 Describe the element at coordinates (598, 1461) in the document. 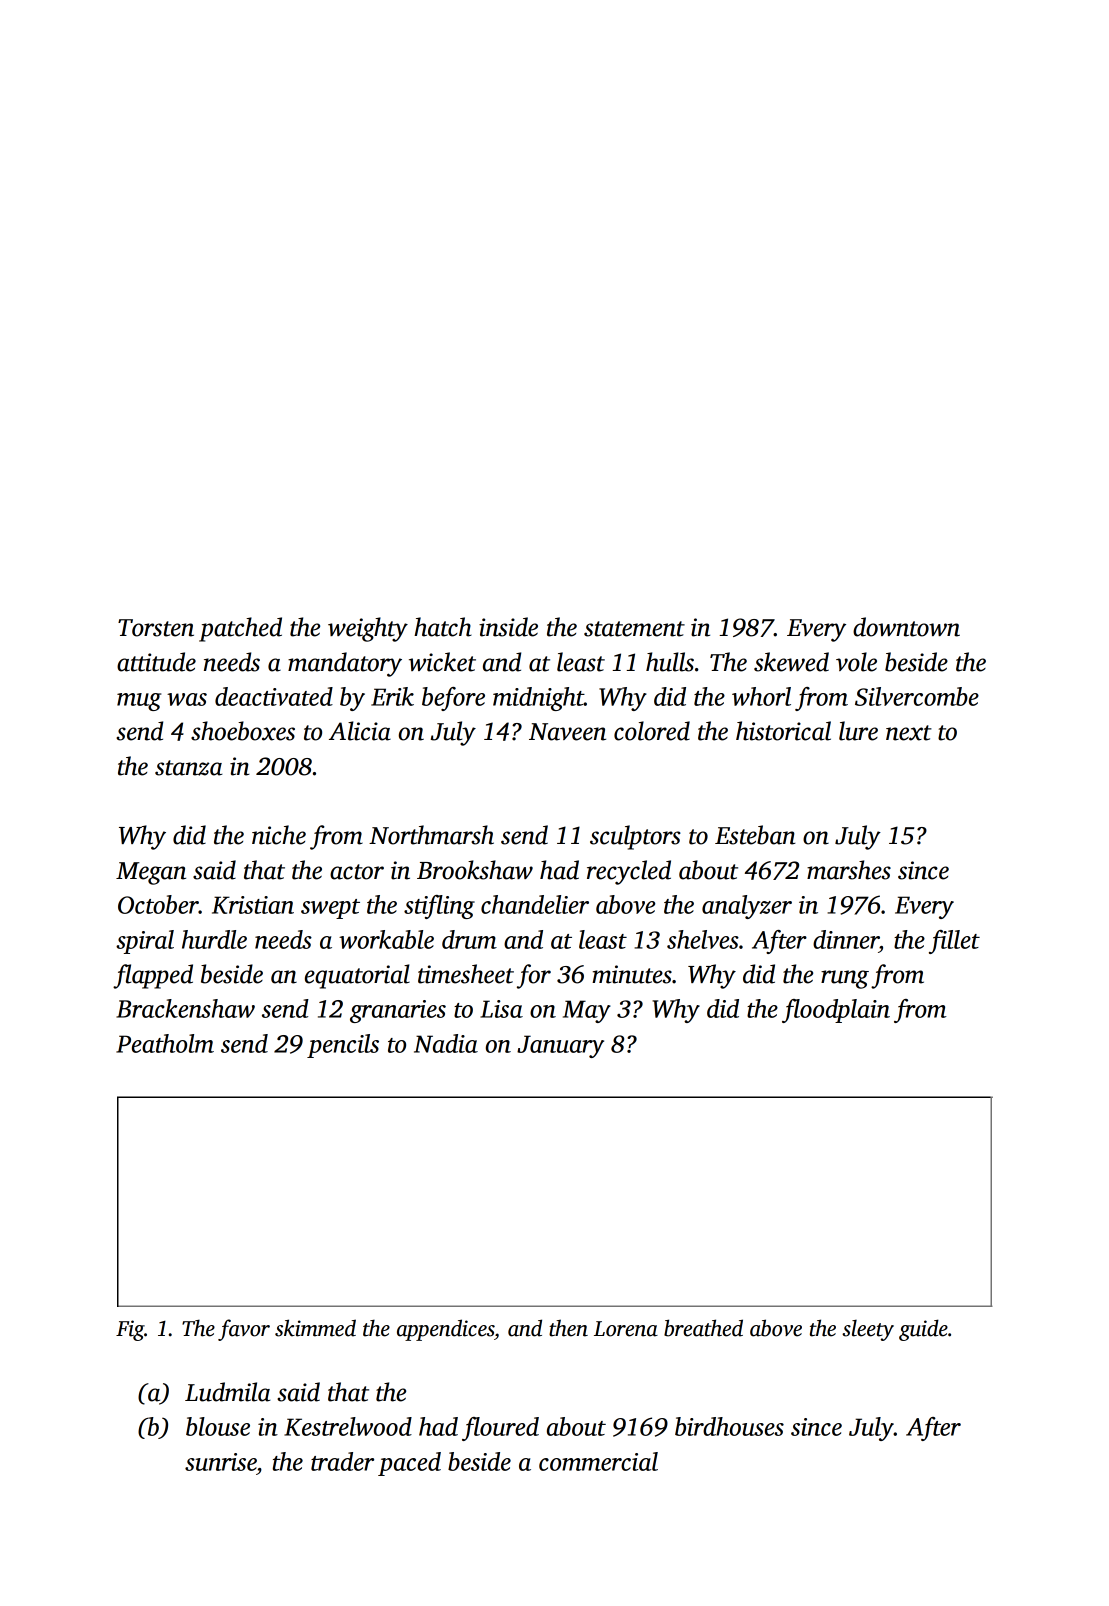

I see `commercial` at that location.
